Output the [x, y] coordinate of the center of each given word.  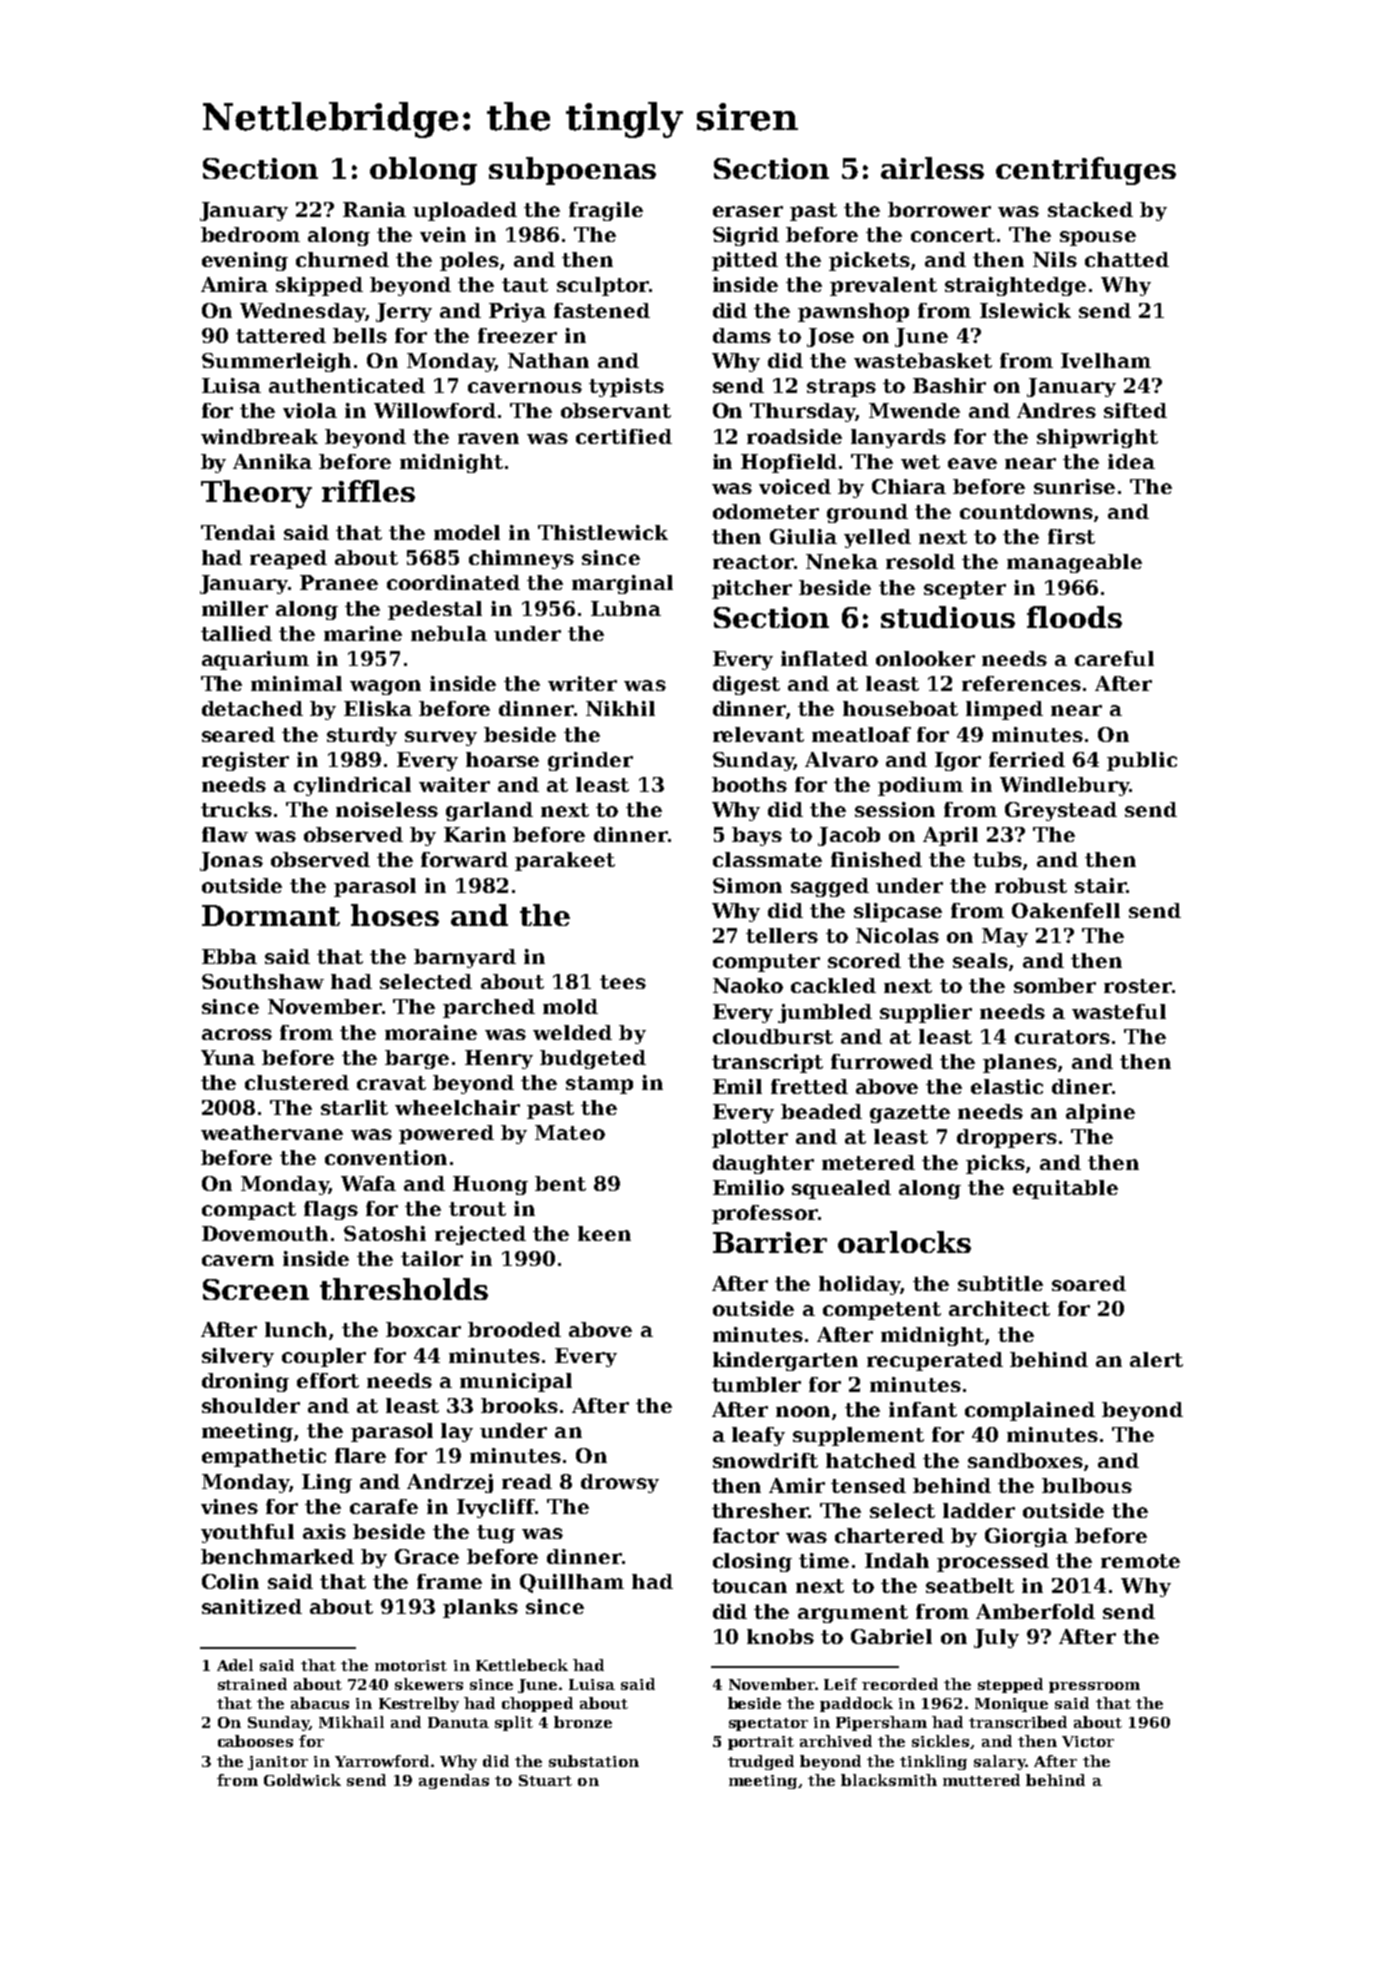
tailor [432, 1258]
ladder [979, 1510]
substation [594, 1761]
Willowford [435, 410]
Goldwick [302, 1780]
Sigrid [746, 236]
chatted [1127, 259]
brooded [514, 1329]
